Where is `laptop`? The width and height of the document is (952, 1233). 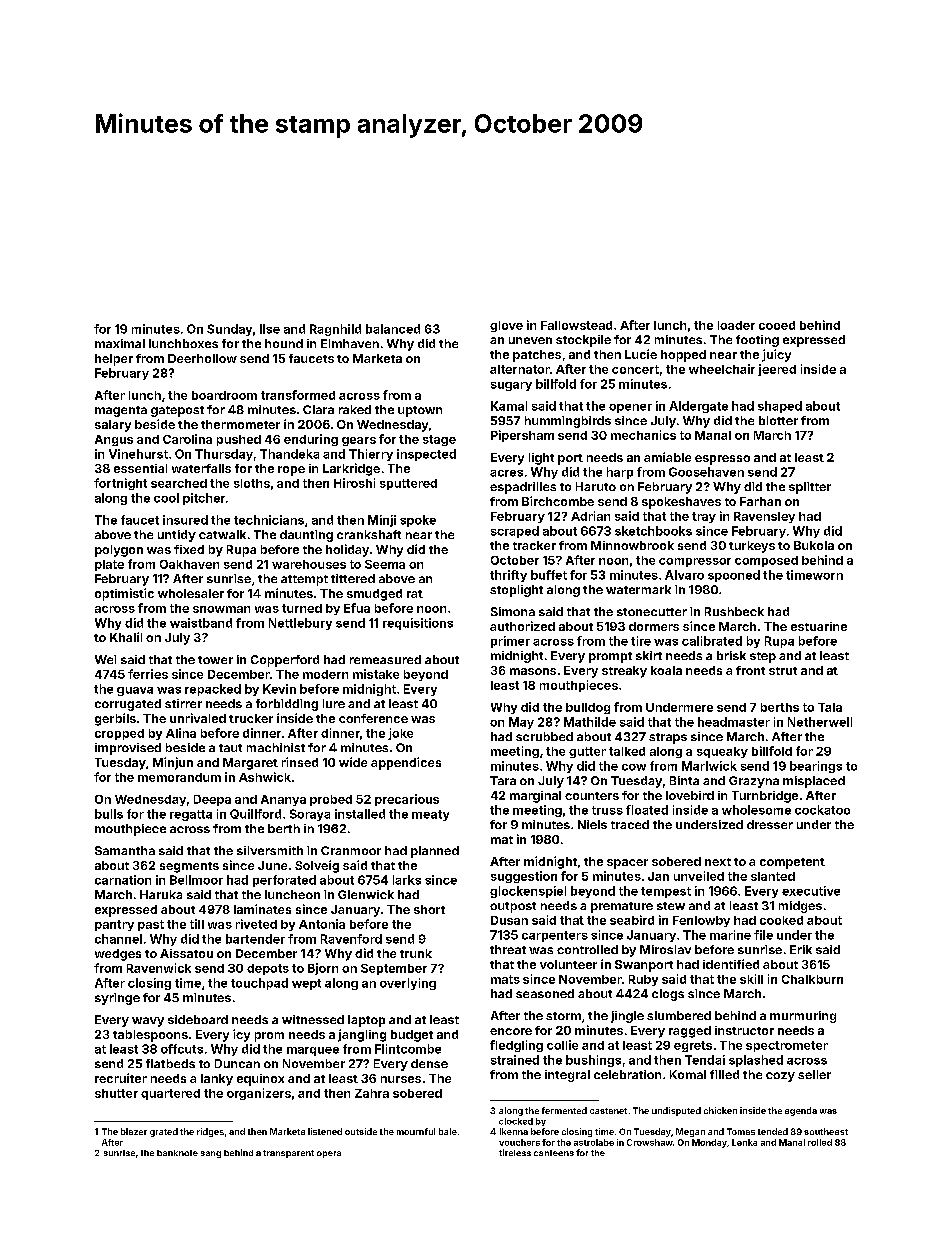
laptop is located at coordinates (366, 1021).
